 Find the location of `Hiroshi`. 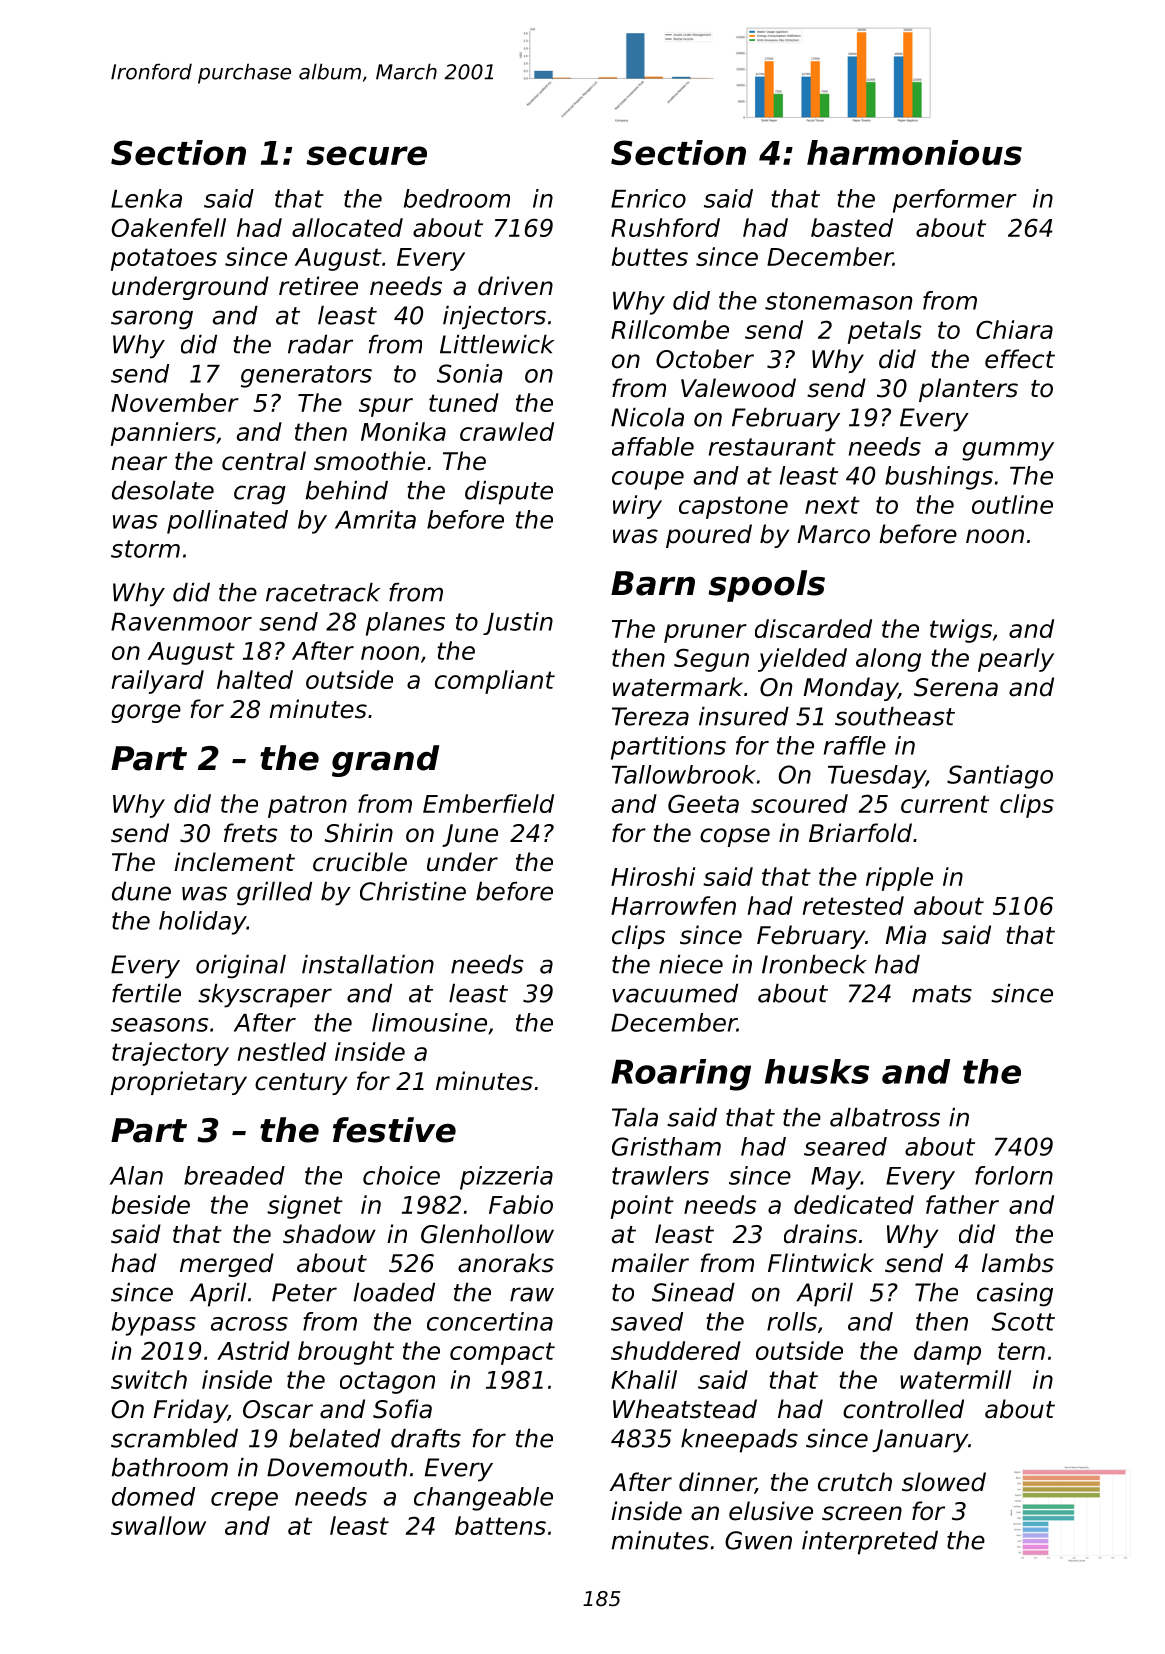

Hiroshi is located at coordinates (653, 876).
